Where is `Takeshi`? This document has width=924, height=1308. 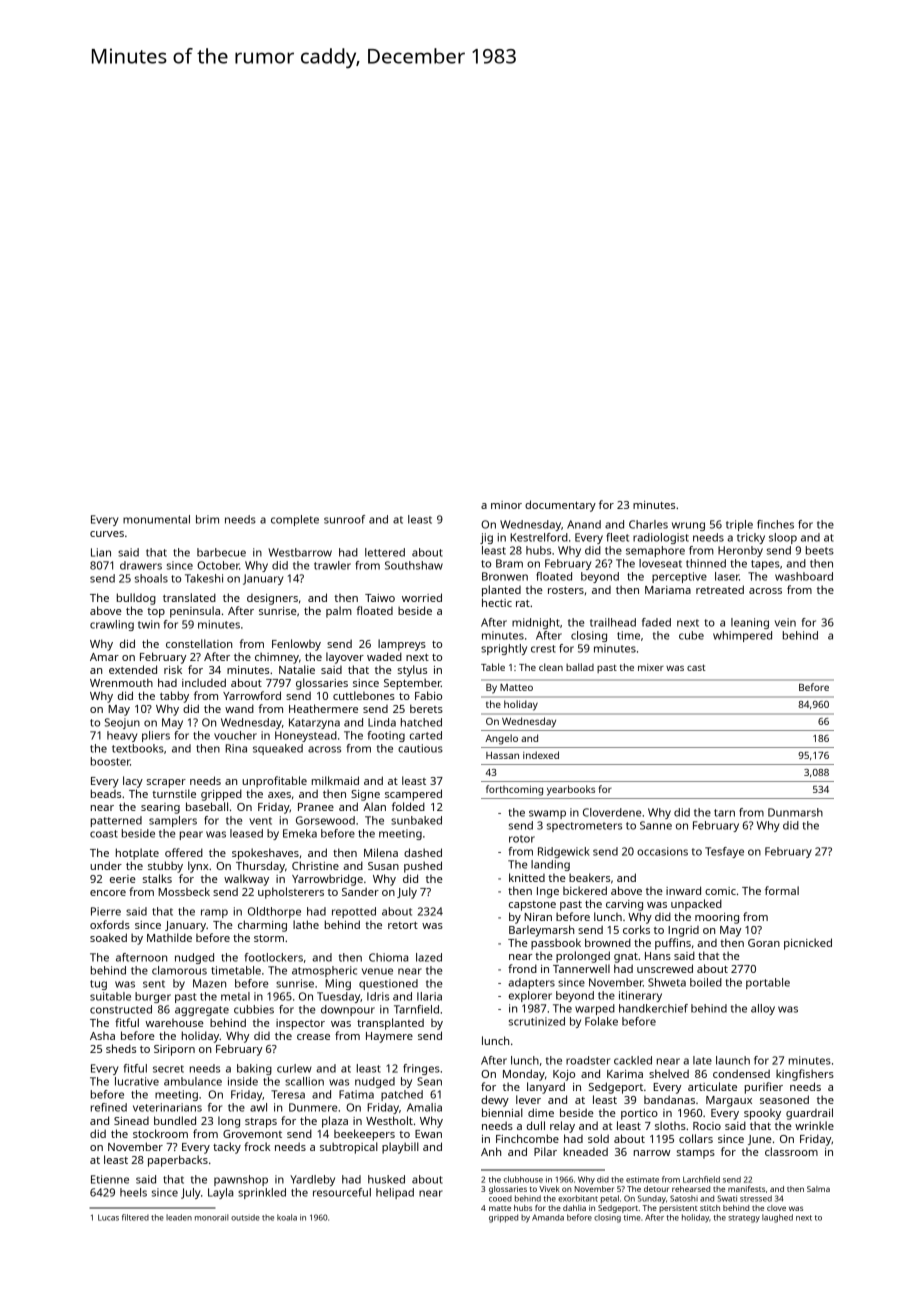 Takeshi is located at coordinates (204, 578).
